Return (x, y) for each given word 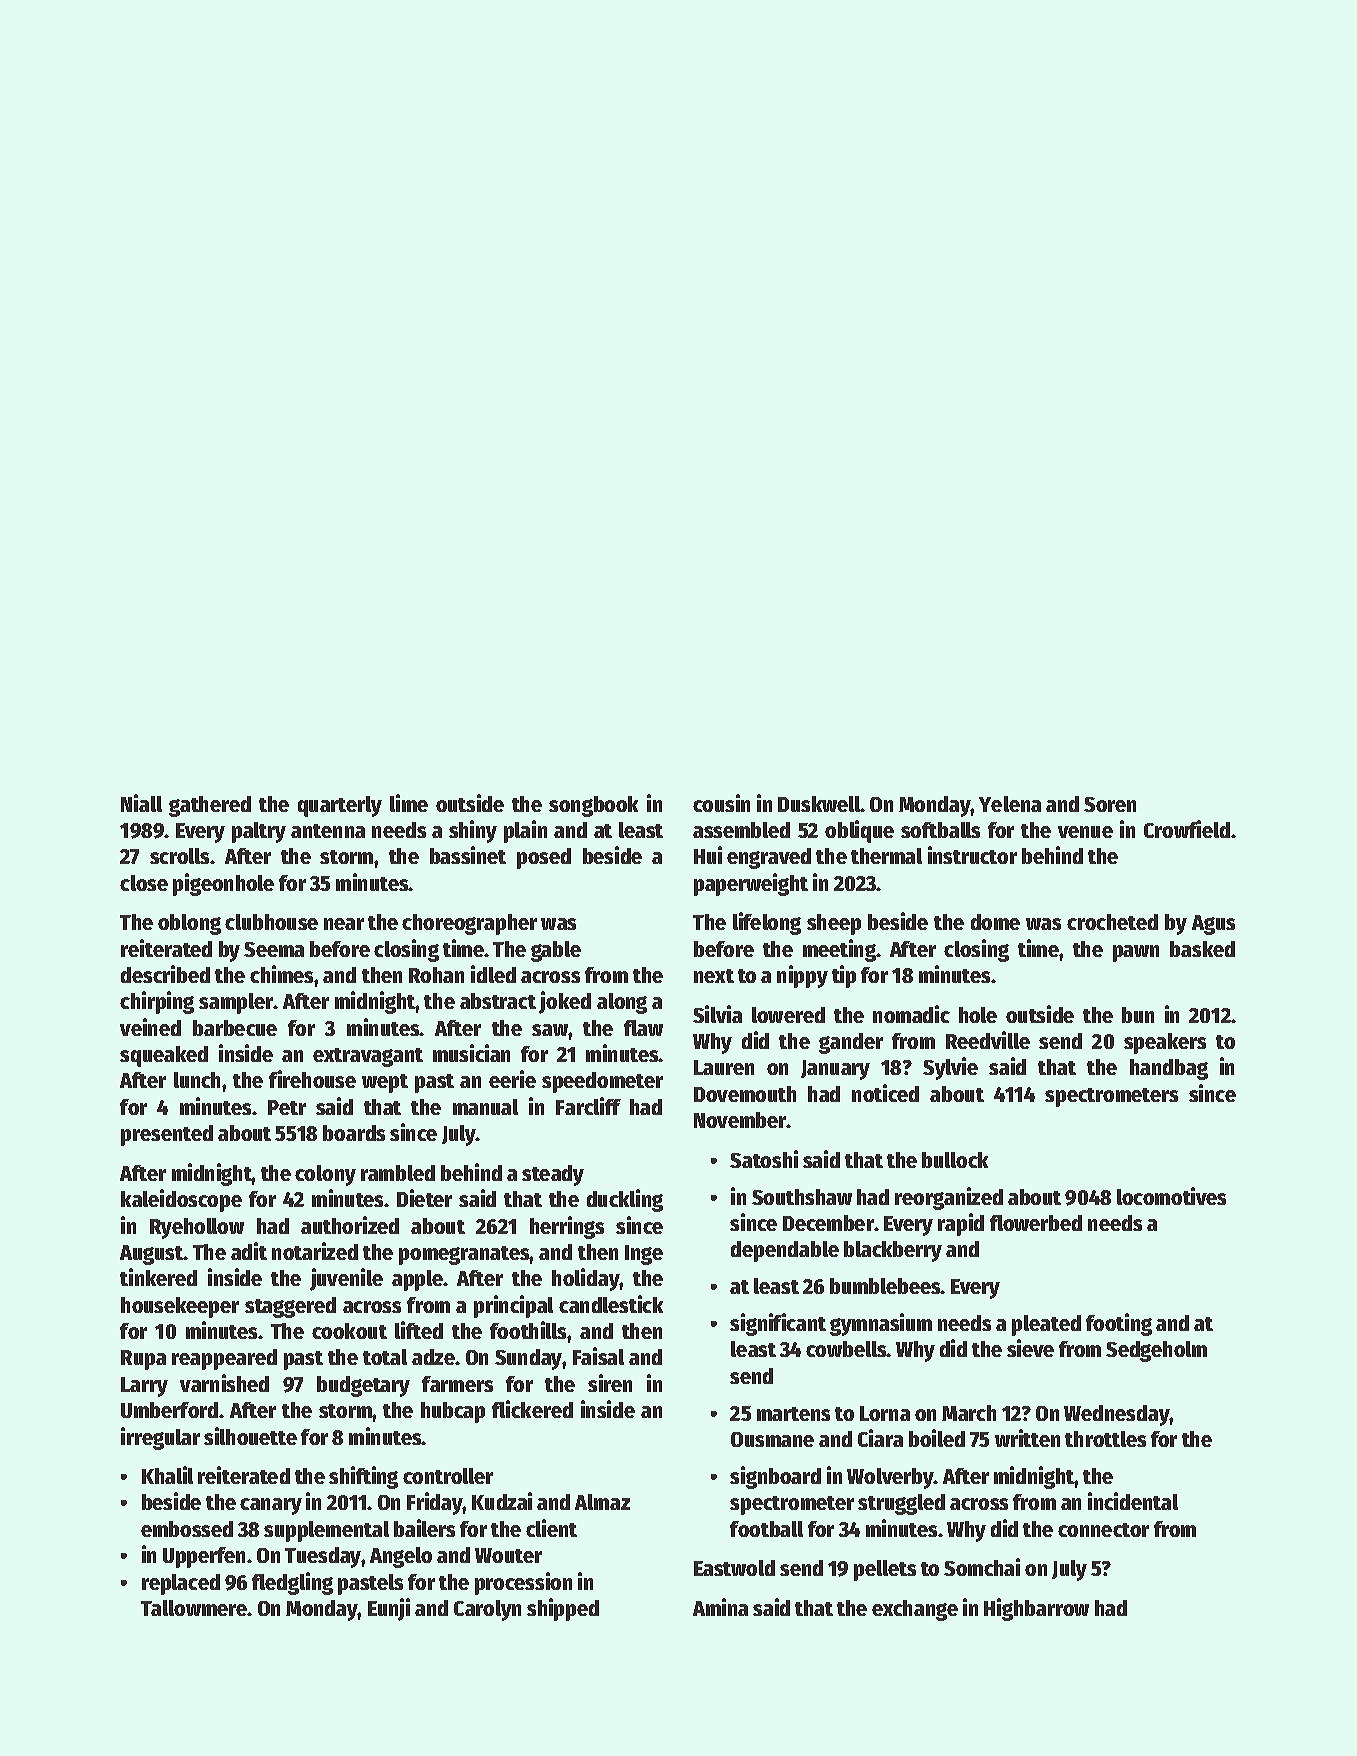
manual (485, 1107)
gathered (210, 806)
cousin (721, 803)
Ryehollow (197, 1228)
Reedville (988, 1040)
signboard (775, 1477)
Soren (1110, 804)
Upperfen (204, 1557)
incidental (1133, 1501)
